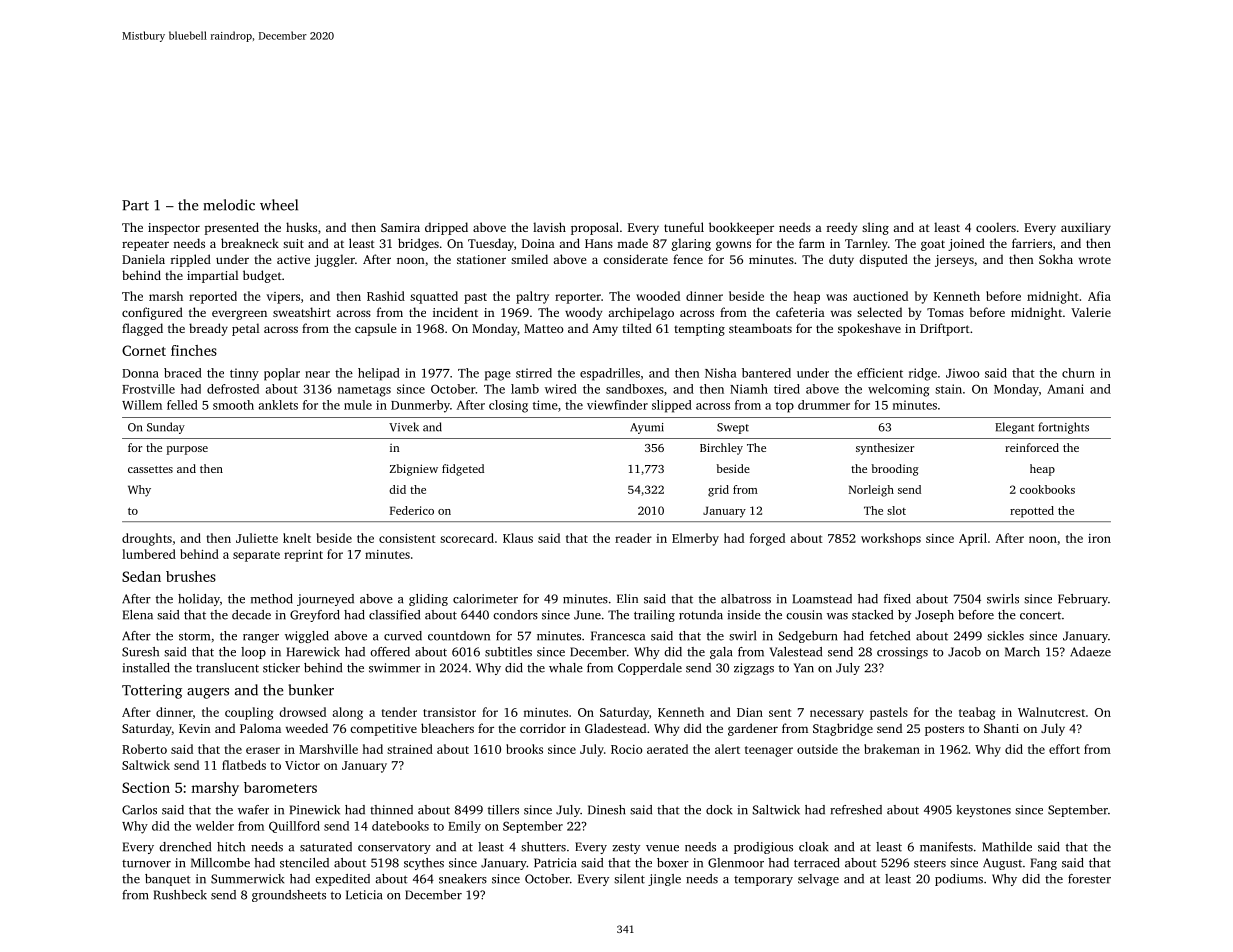 This screenshot has height=952, width=1233. What do you see at coordinates (837, 715) in the screenshot?
I see `necessary` at bounding box center [837, 715].
